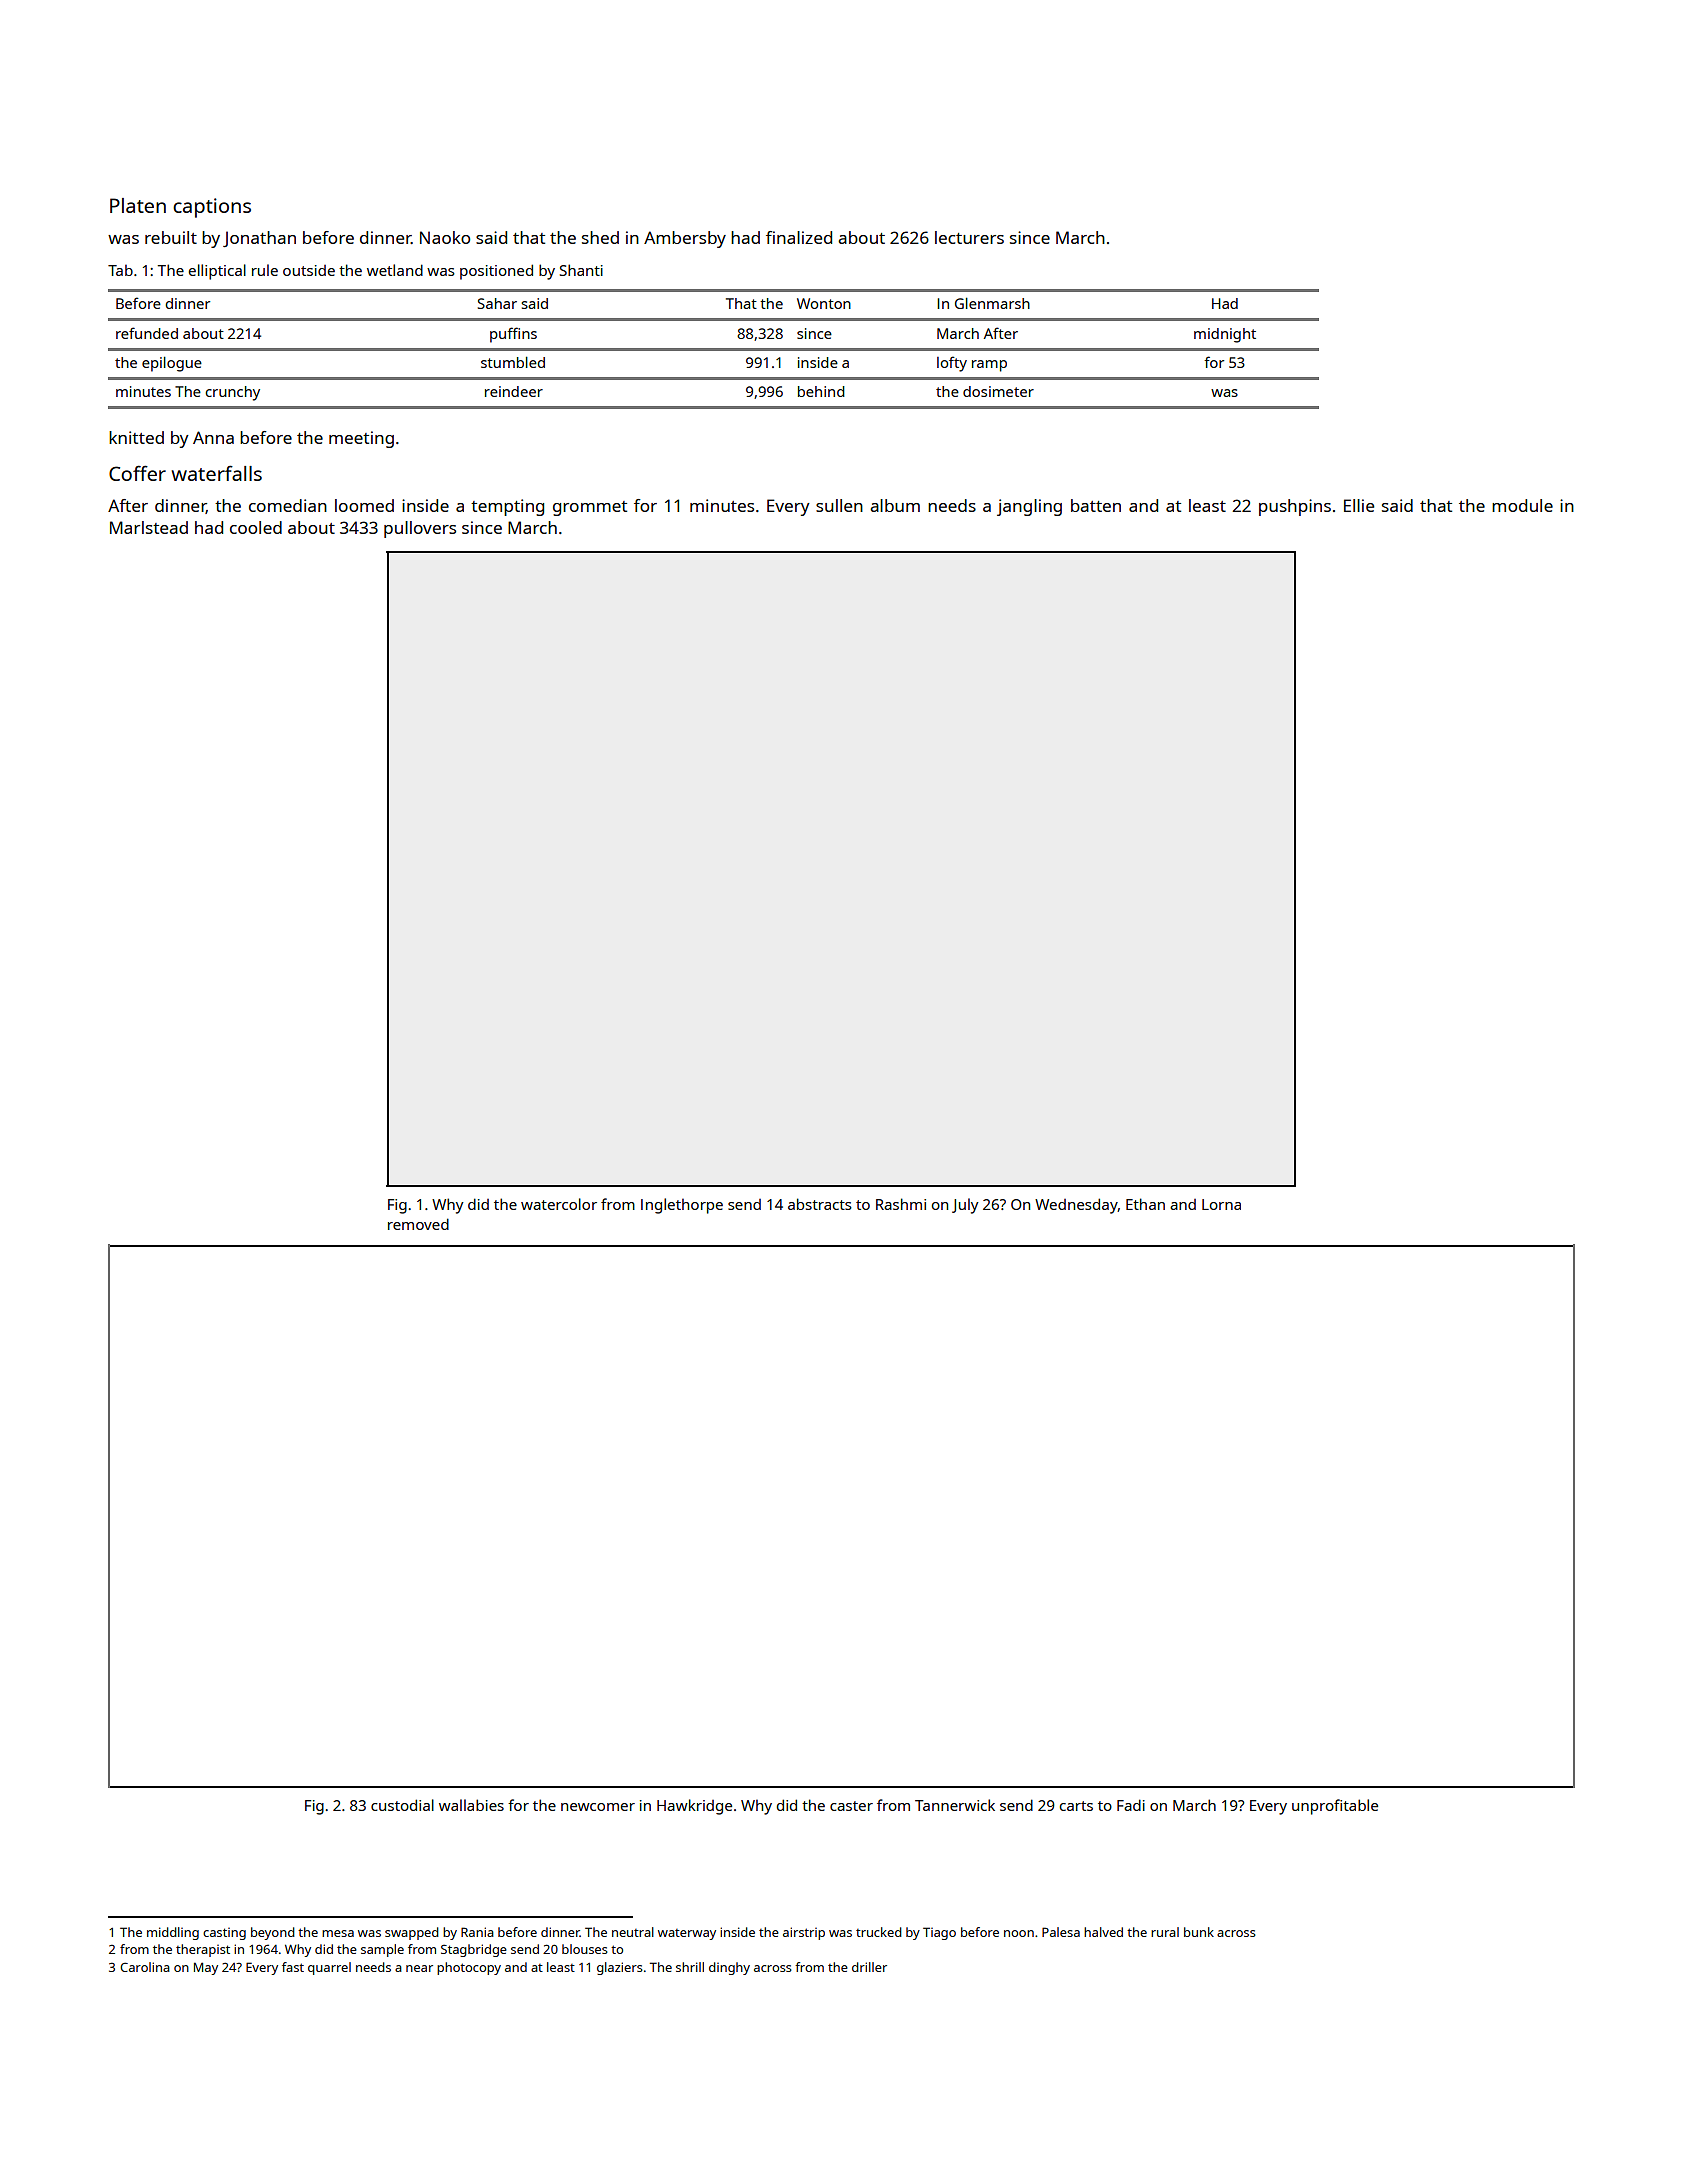 This screenshot has width=1683, height=2178. I want to click on lecturers, so click(969, 237).
